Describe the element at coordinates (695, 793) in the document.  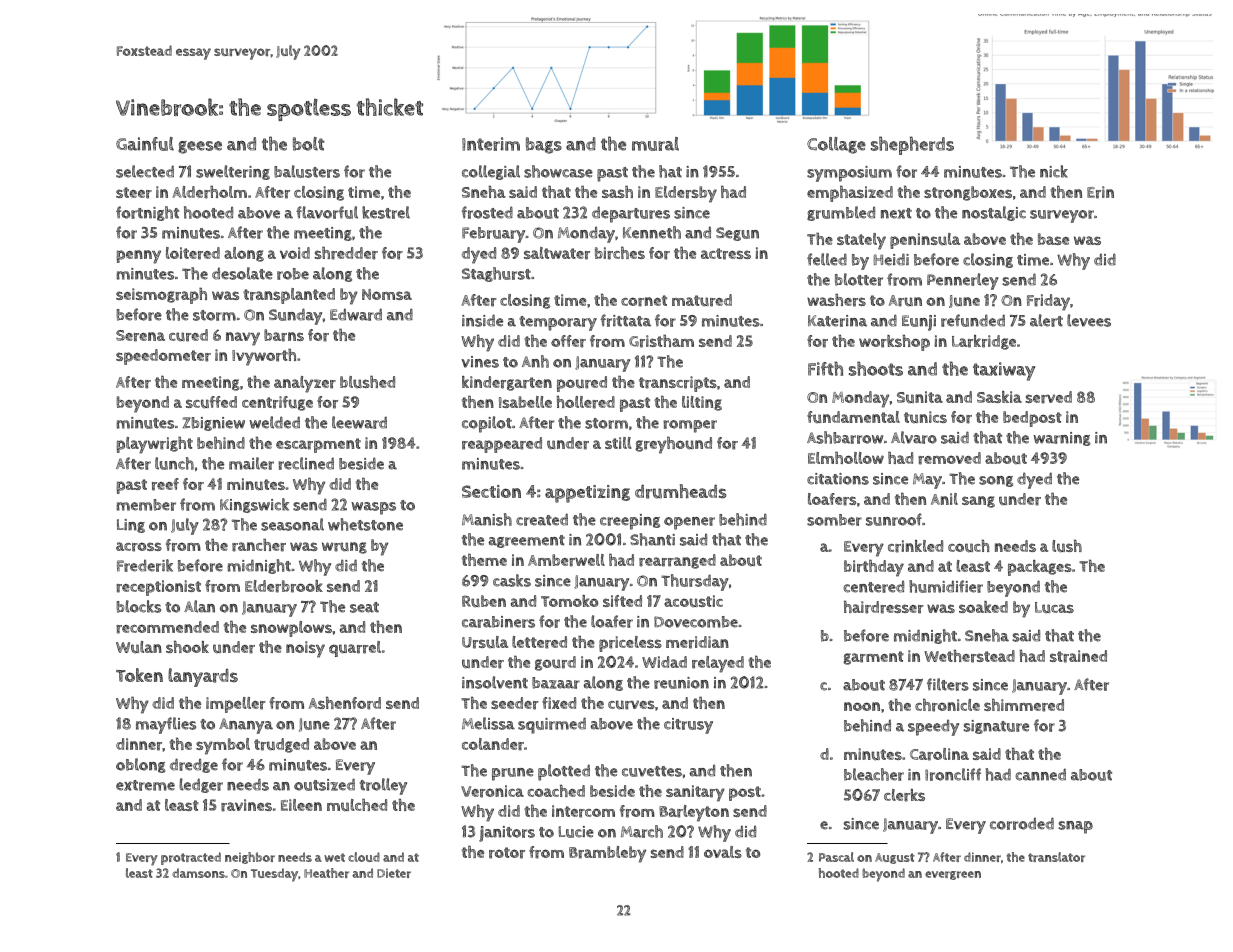
I see `sanitary` at that location.
